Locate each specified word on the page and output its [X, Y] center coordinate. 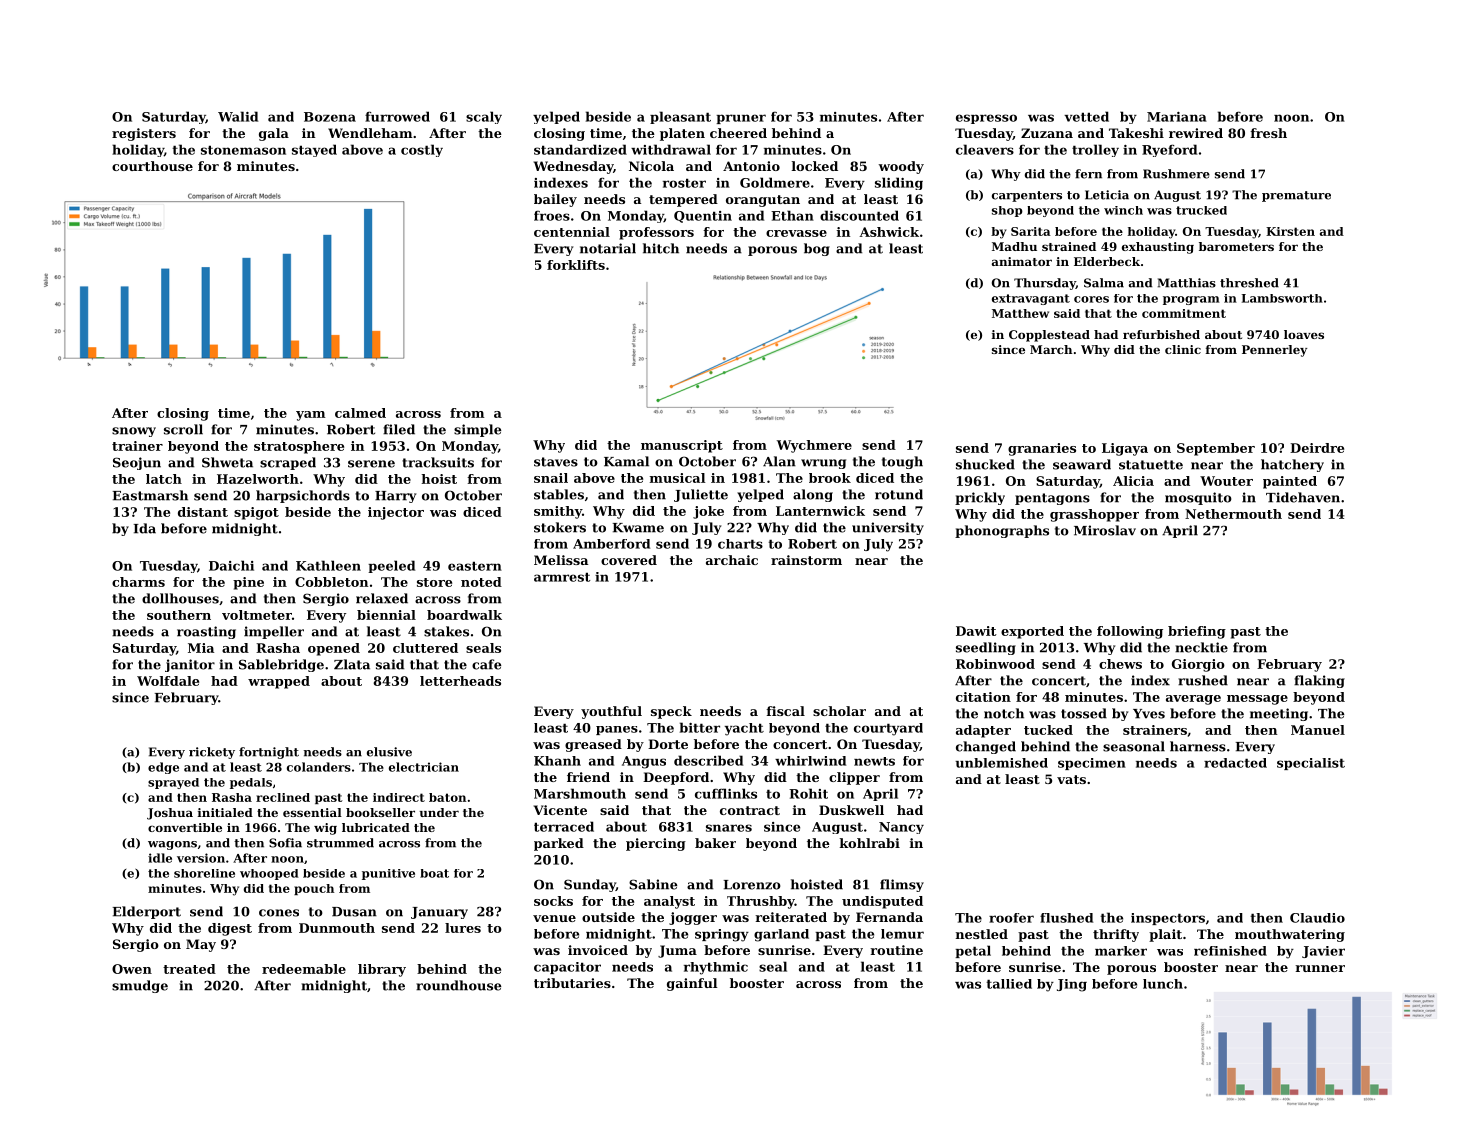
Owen [132, 969]
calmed [360, 413]
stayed [314, 150]
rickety [212, 753]
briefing [1197, 632]
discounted [859, 215]
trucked [1201, 210]
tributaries [572, 983]
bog [817, 249]
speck [671, 712]
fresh [1269, 133]
